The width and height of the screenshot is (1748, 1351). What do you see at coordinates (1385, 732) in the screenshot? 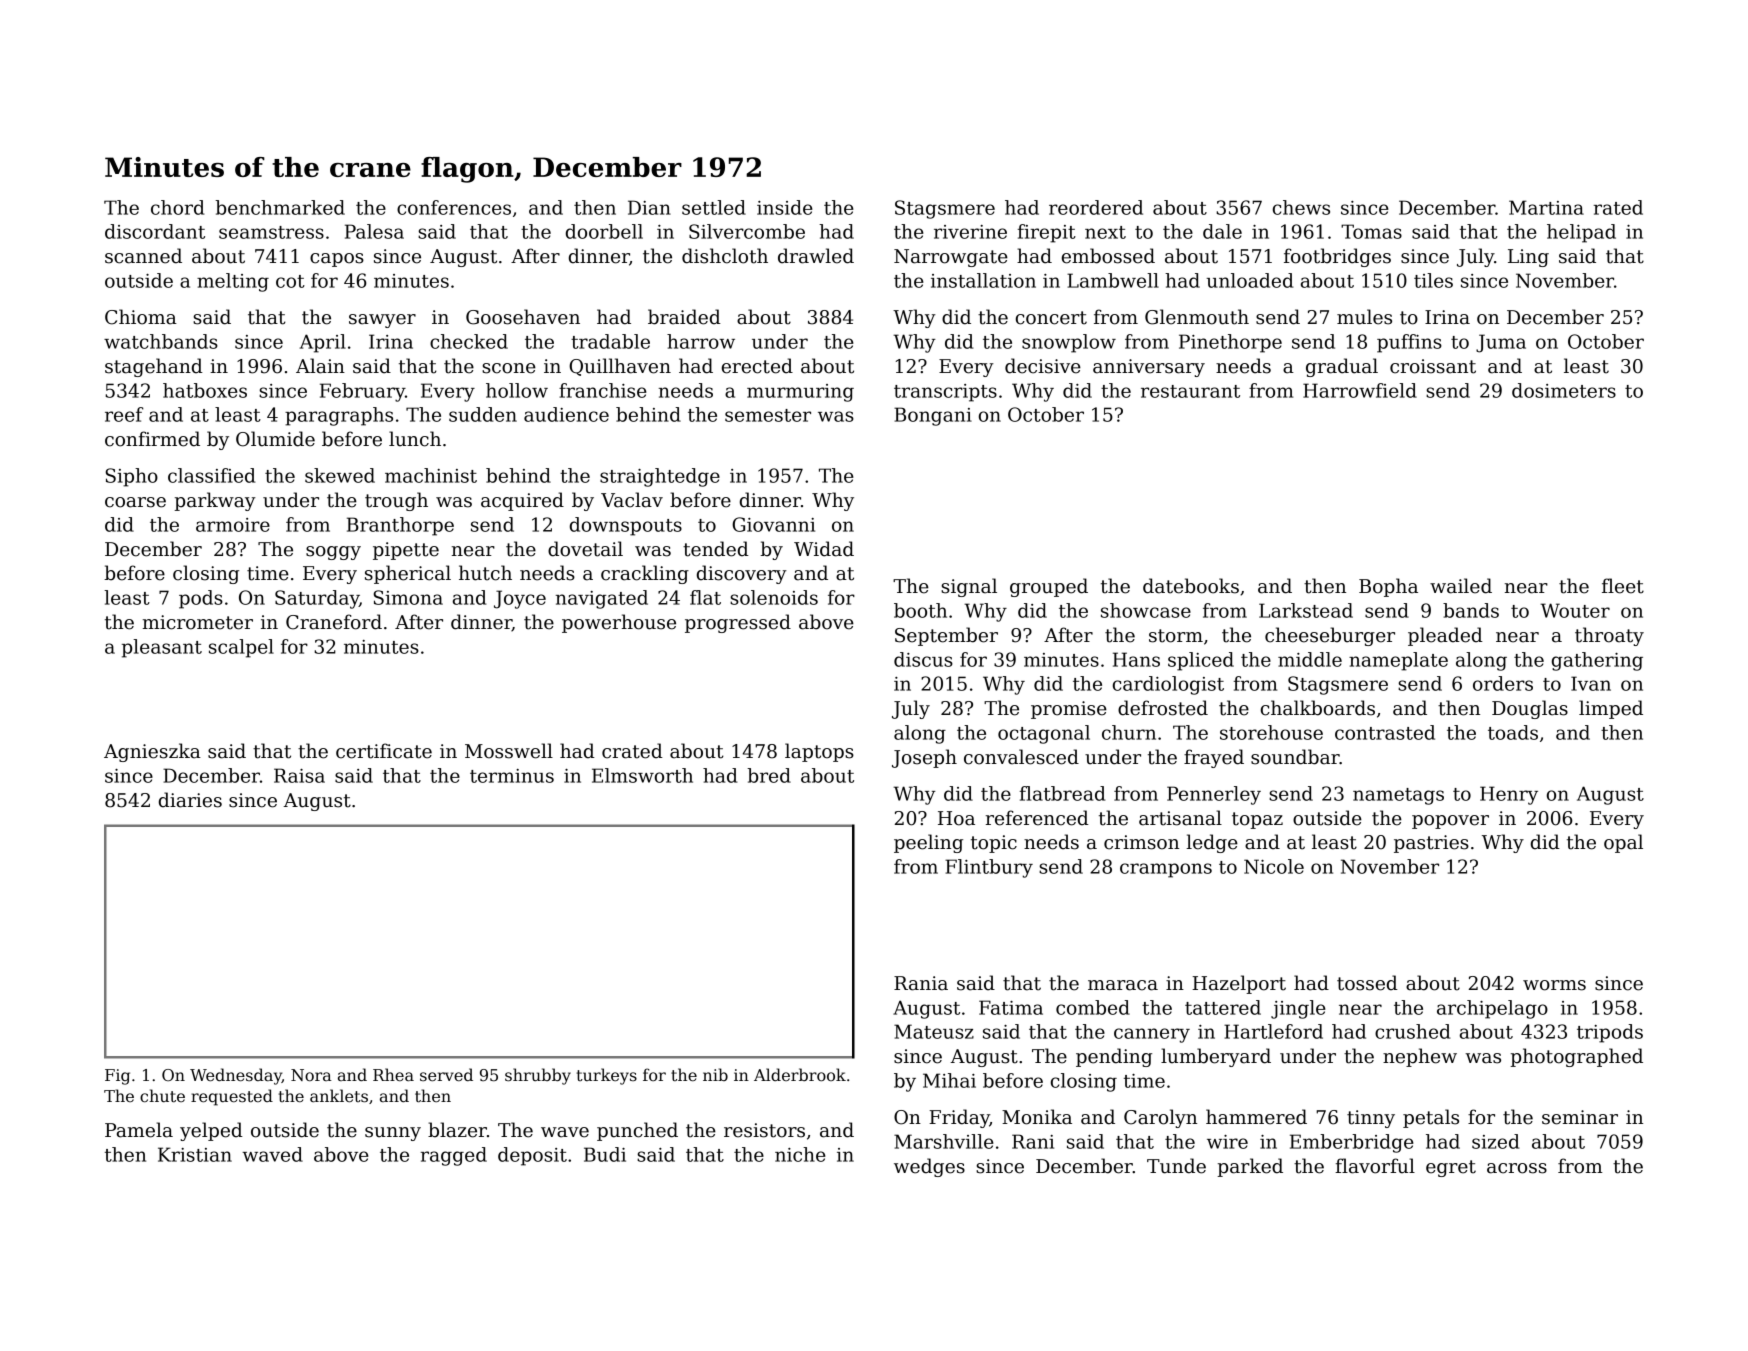
I see `contrasted` at bounding box center [1385, 732].
